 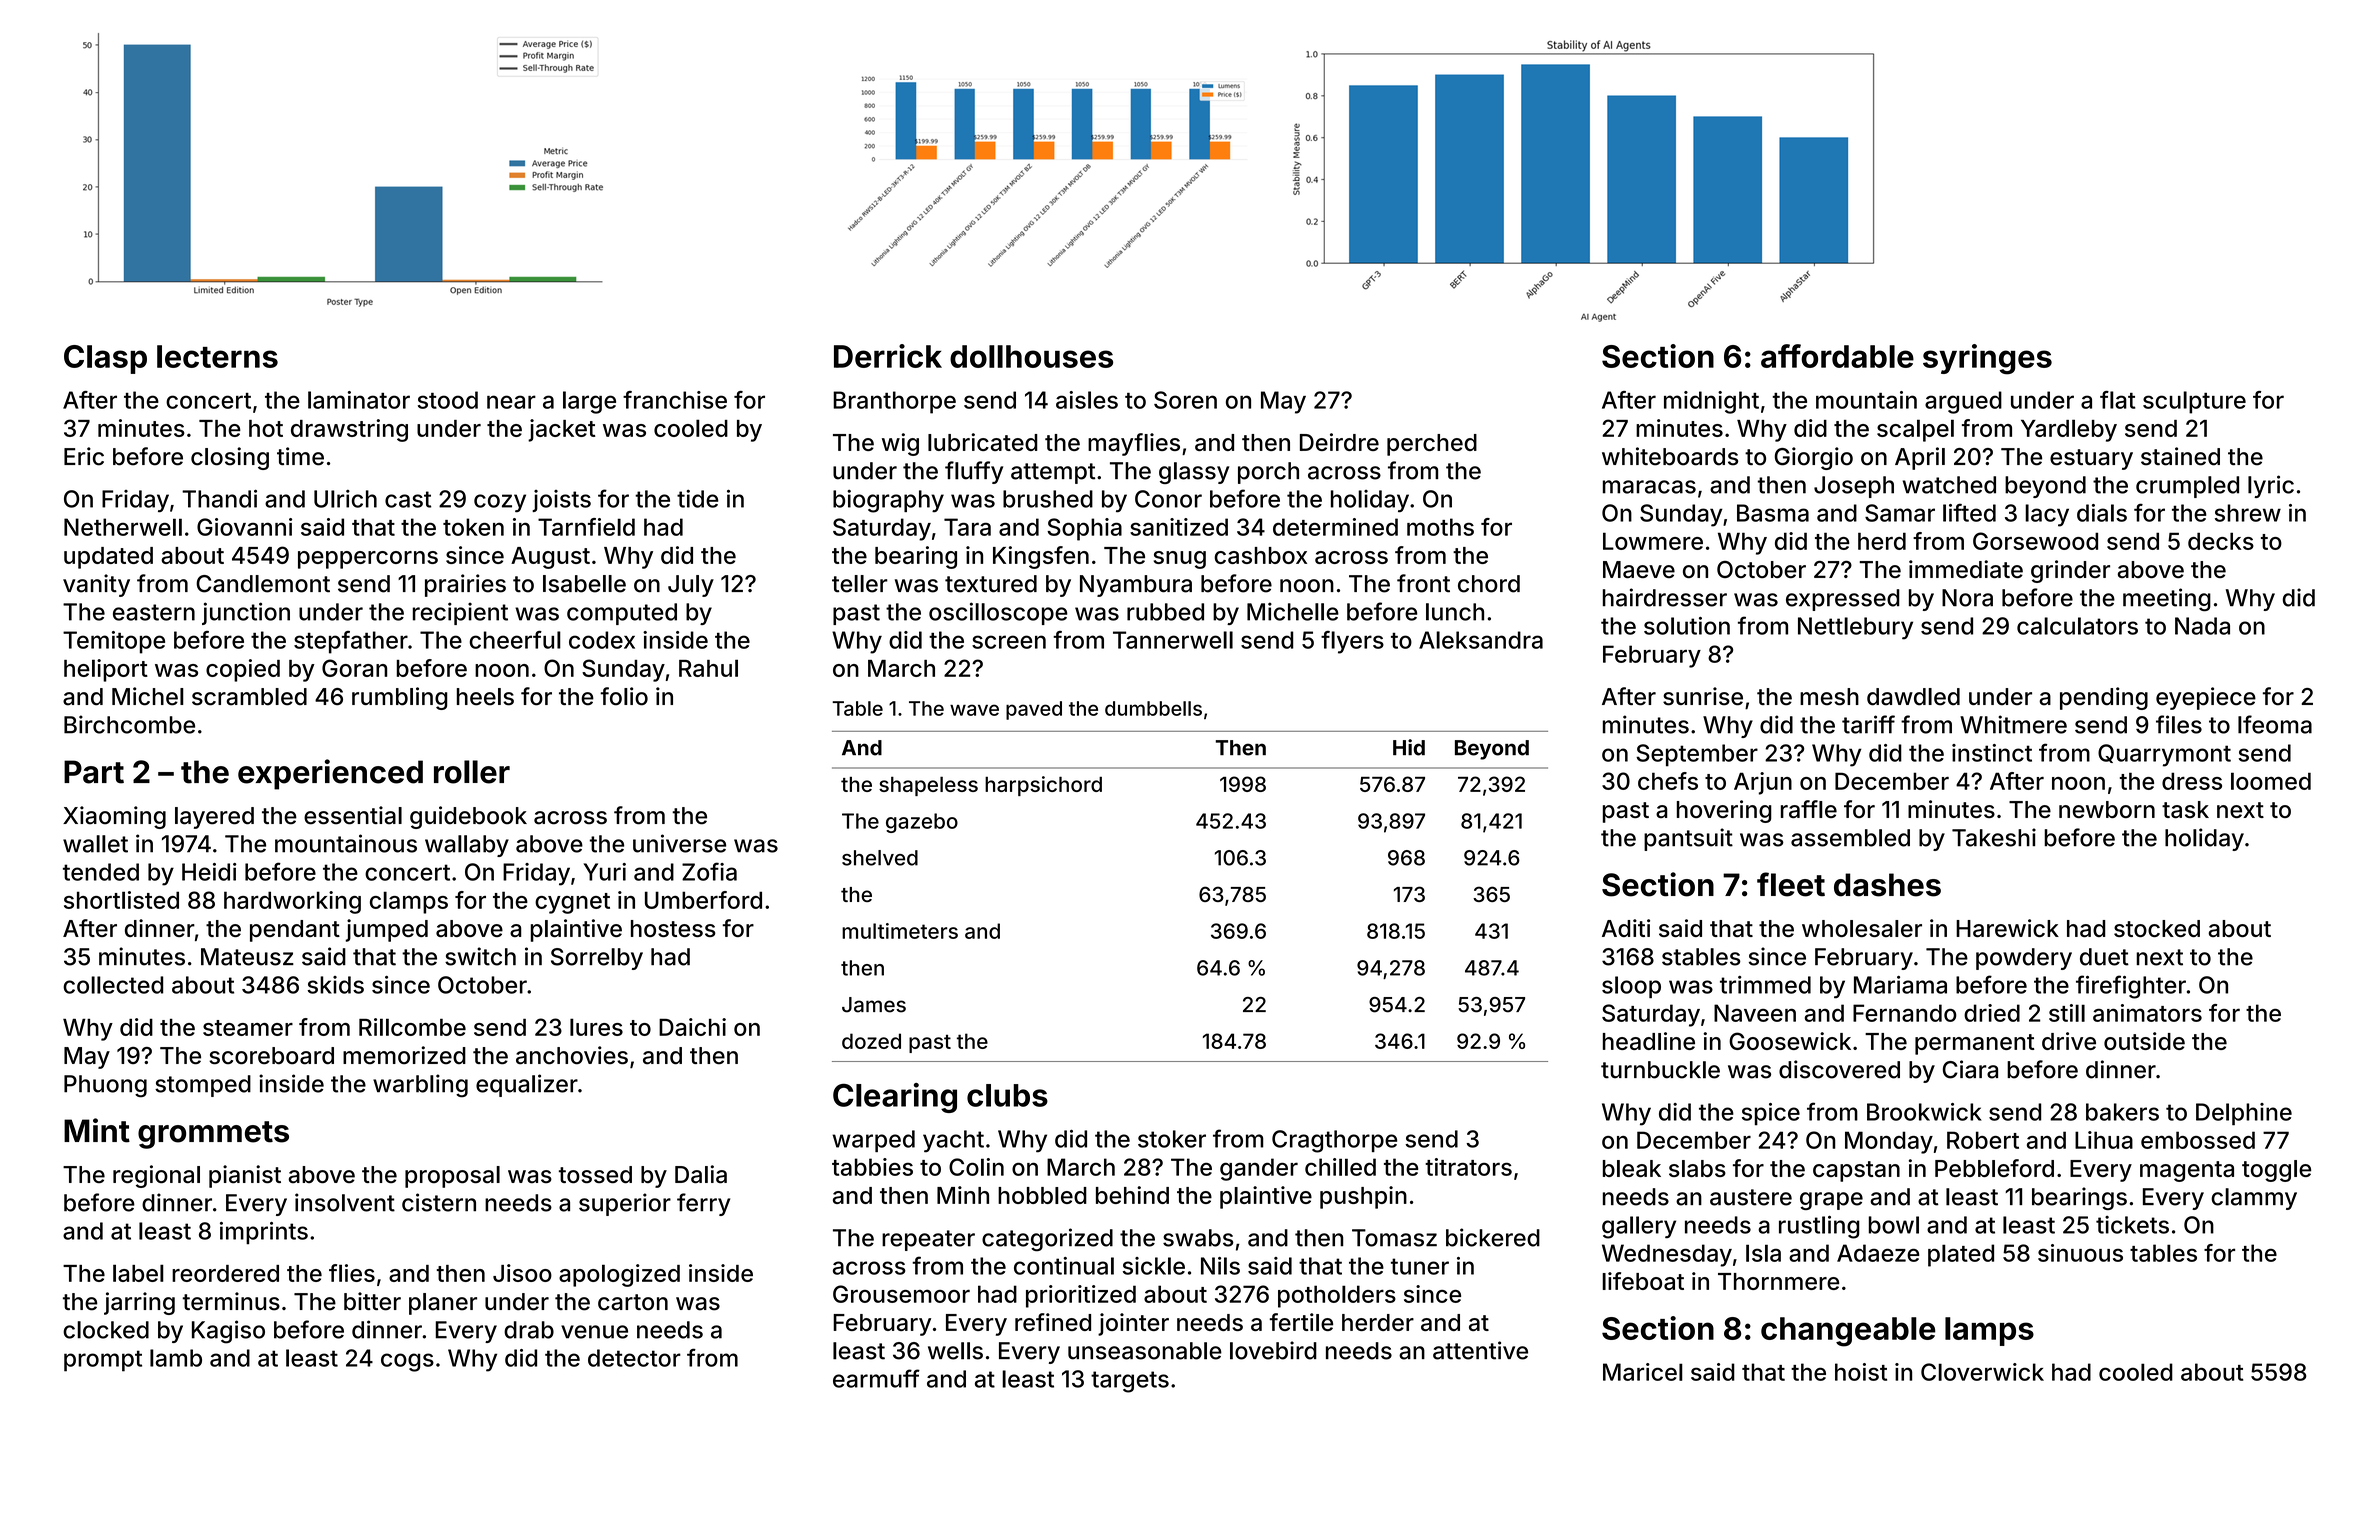 I want to click on front, so click(x=1423, y=583).
